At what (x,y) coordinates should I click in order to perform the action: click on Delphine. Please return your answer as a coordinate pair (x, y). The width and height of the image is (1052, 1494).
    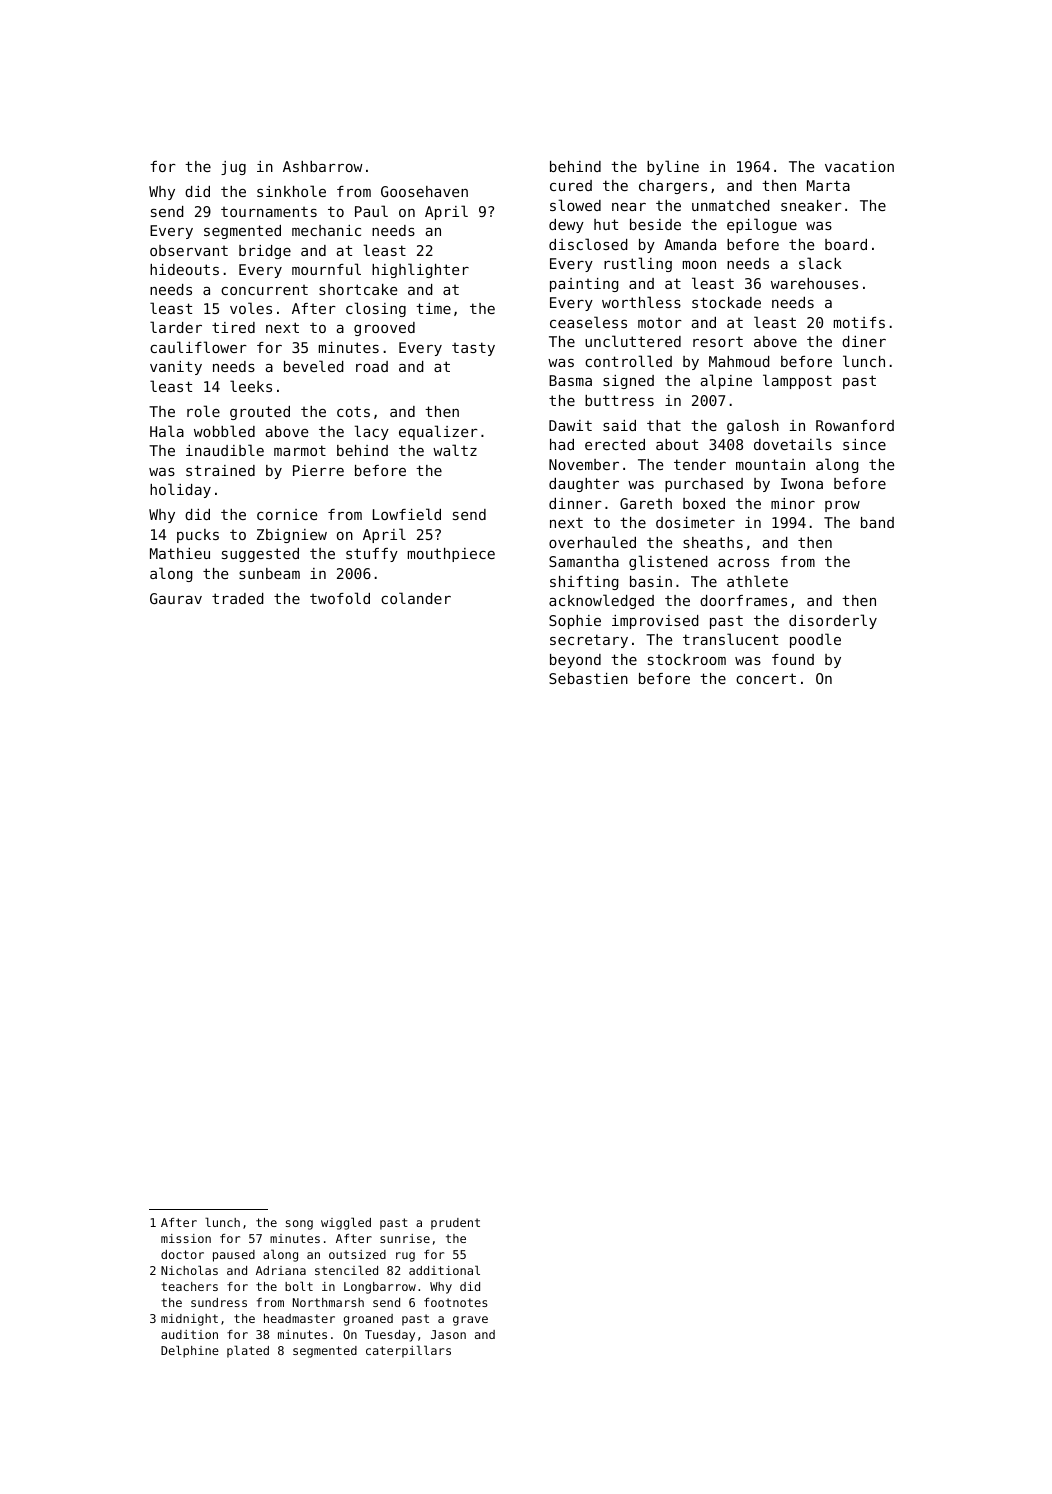
    Looking at the image, I should click on (190, 1351).
